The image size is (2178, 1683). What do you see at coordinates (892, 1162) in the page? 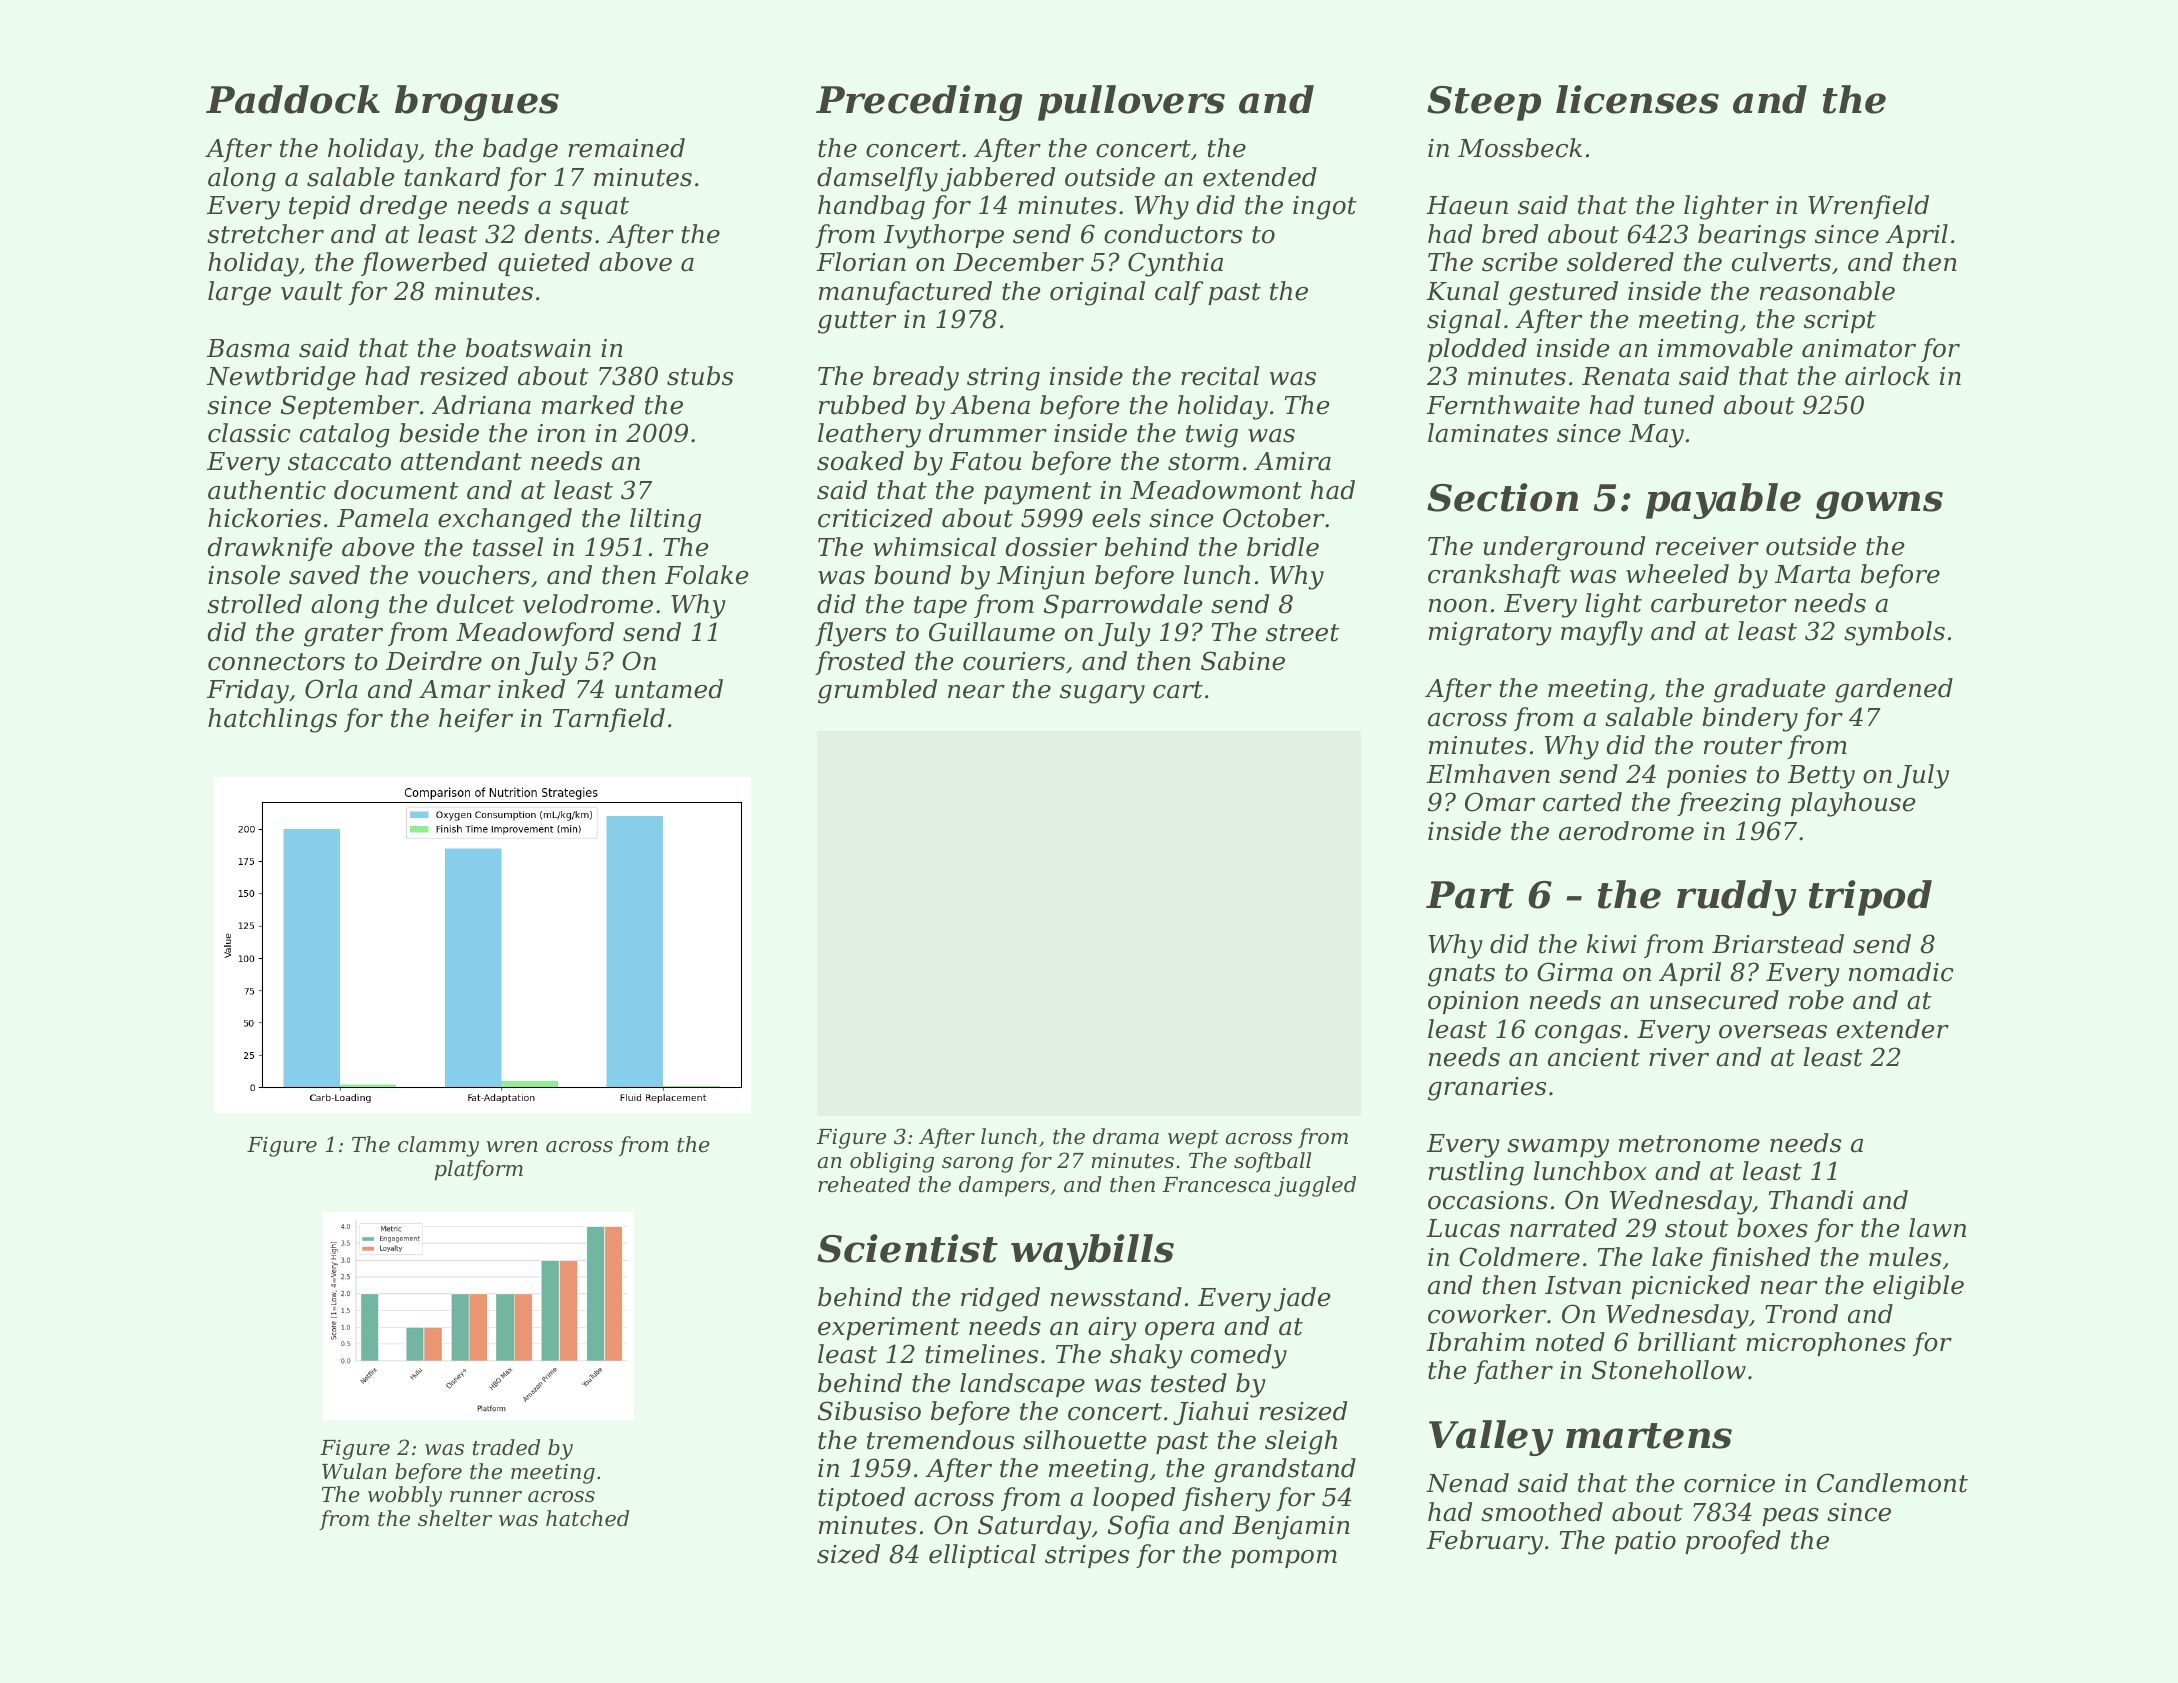
I see `obliging` at bounding box center [892, 1162].
